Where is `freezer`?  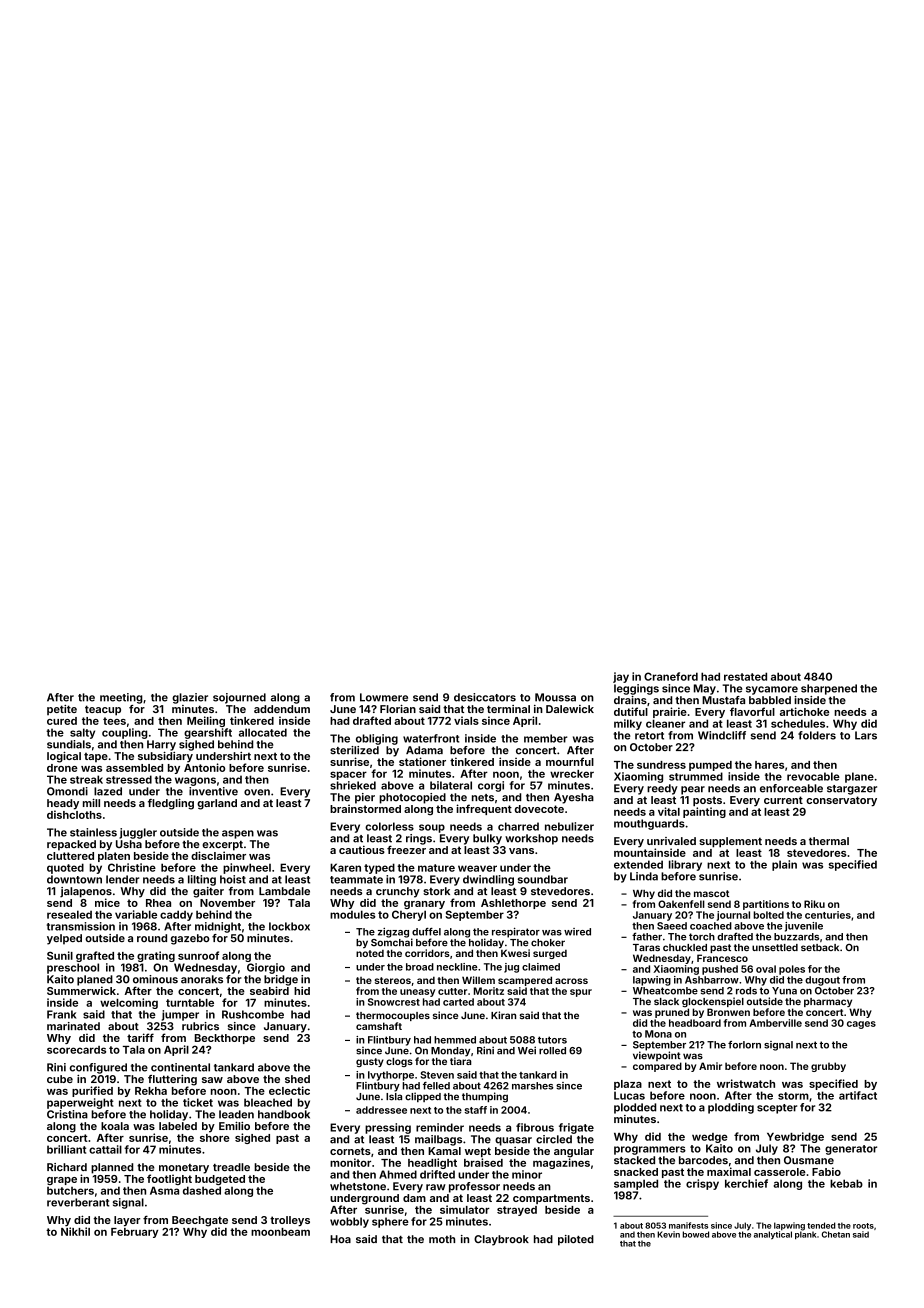 freezer is located at coordinates (406, 849).
